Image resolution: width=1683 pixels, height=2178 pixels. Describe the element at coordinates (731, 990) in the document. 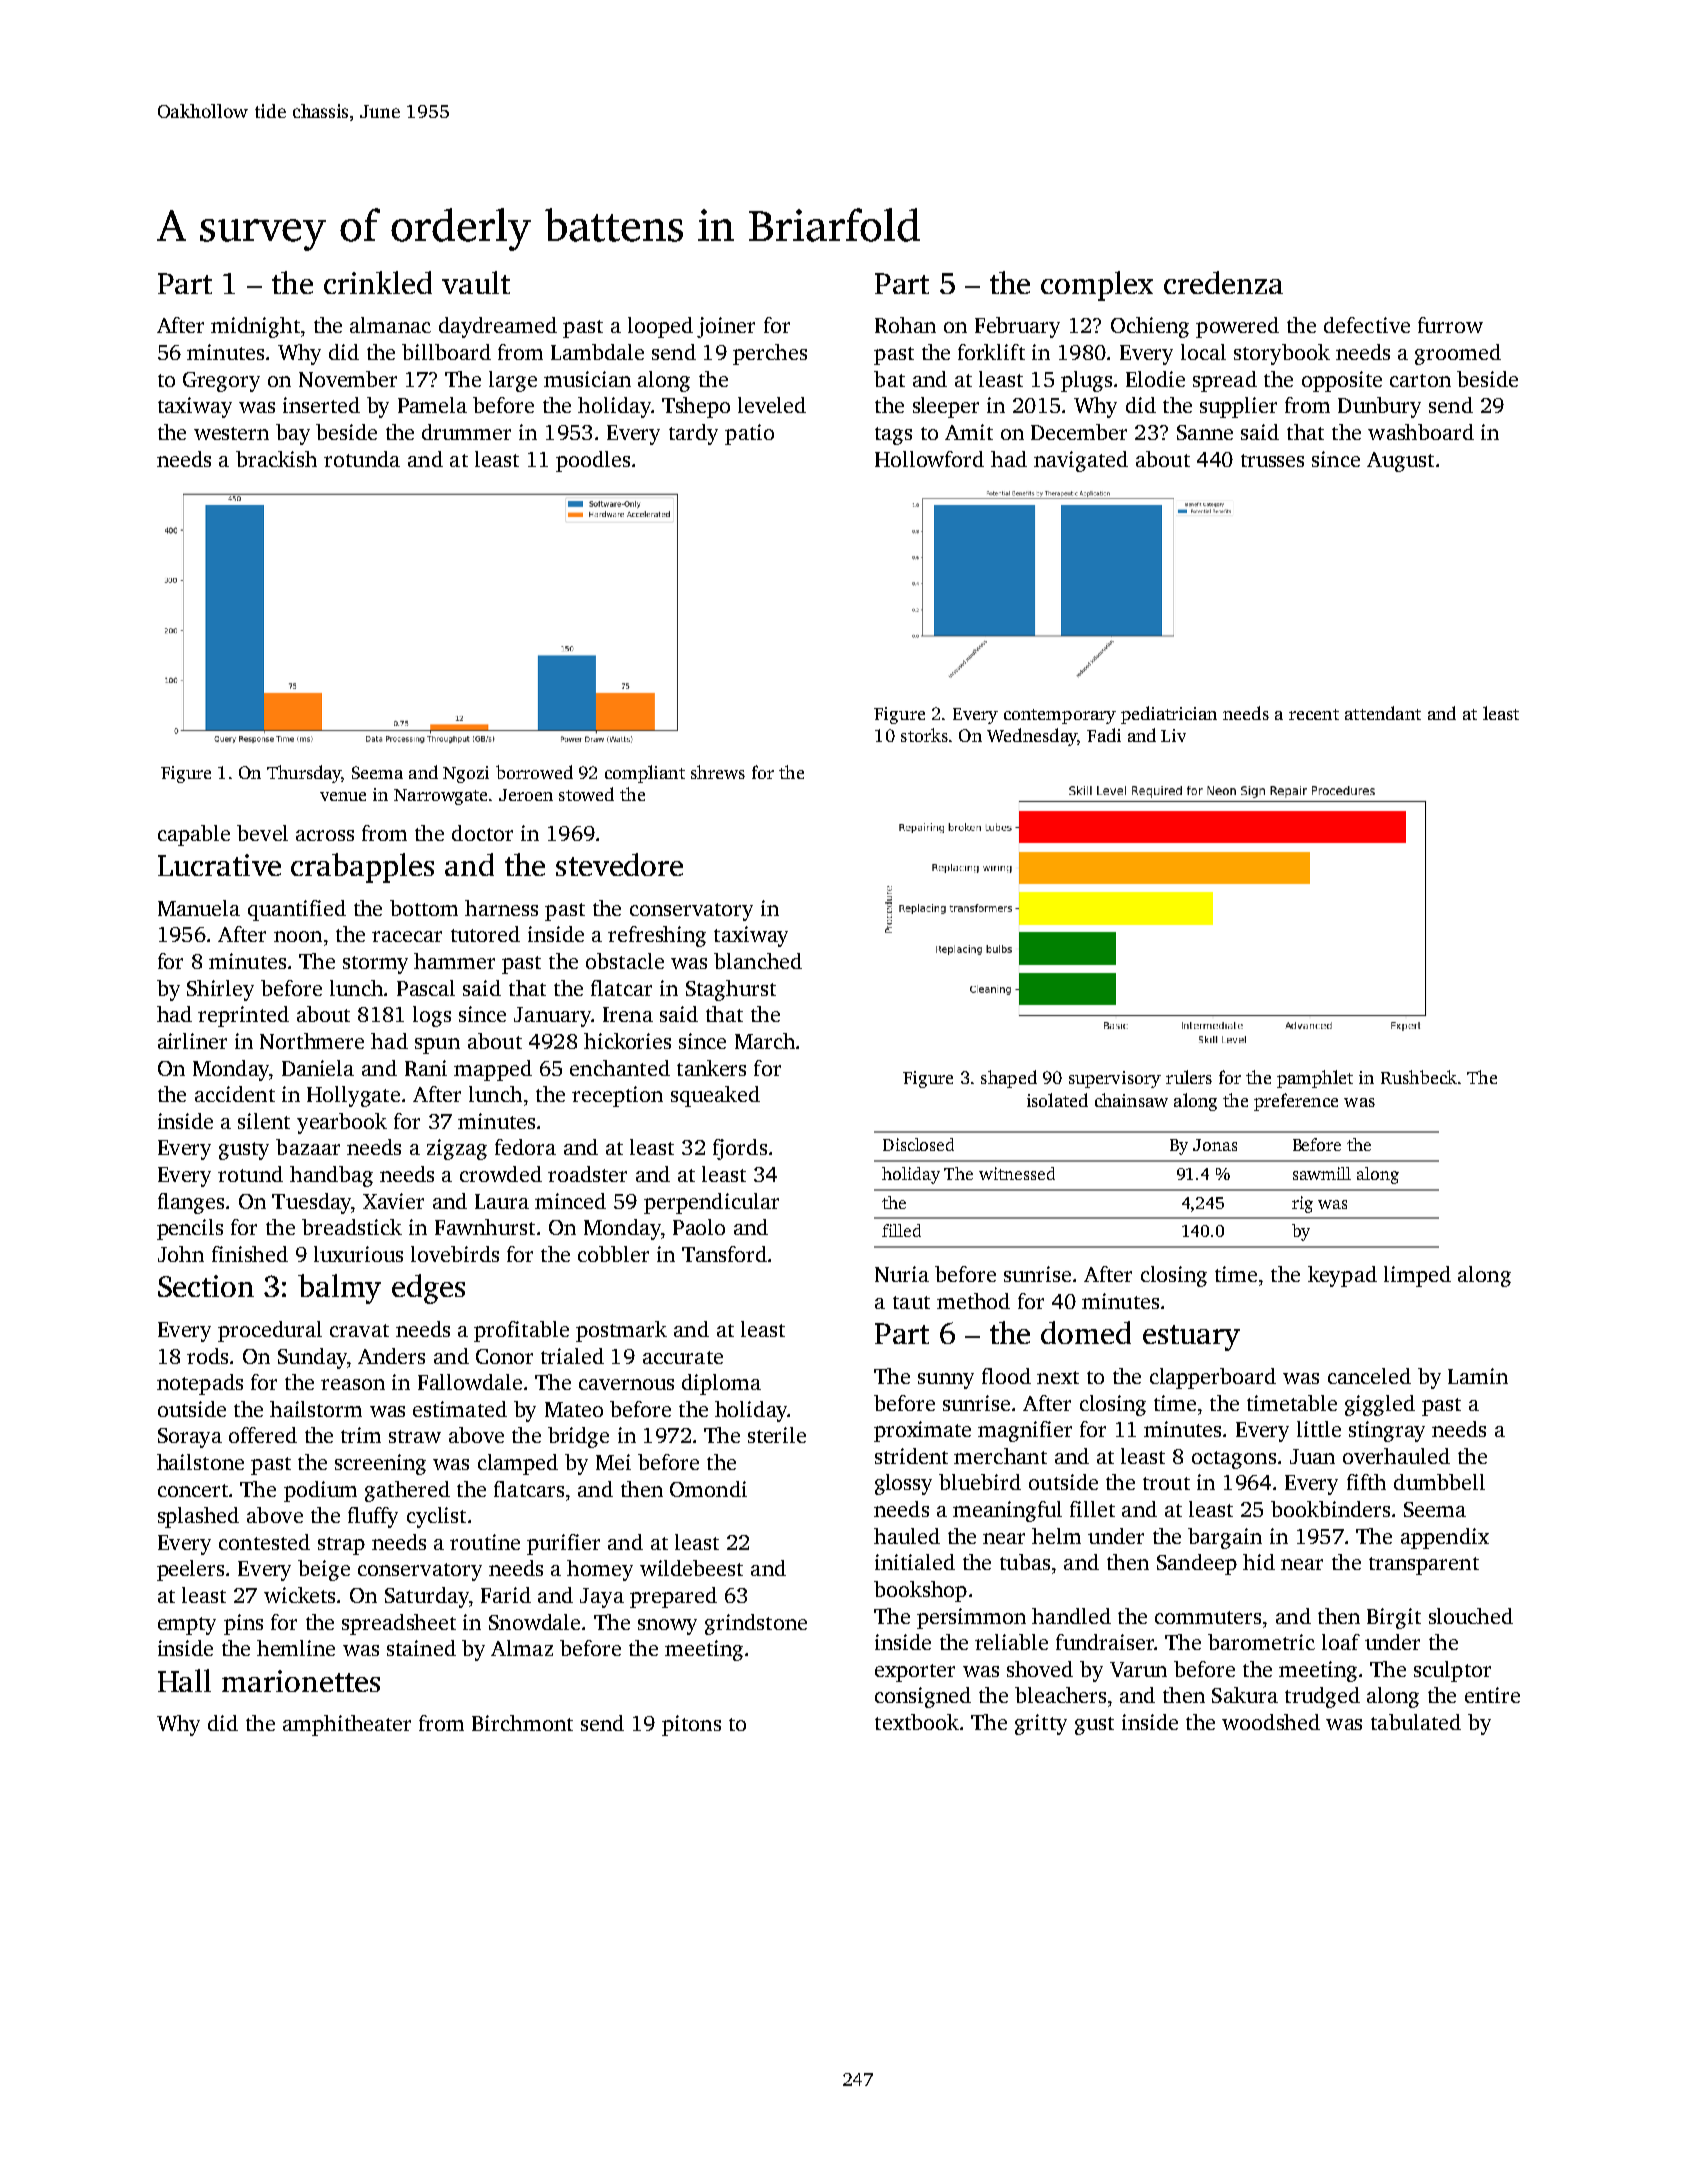

I see `Staghurst` at that location.
